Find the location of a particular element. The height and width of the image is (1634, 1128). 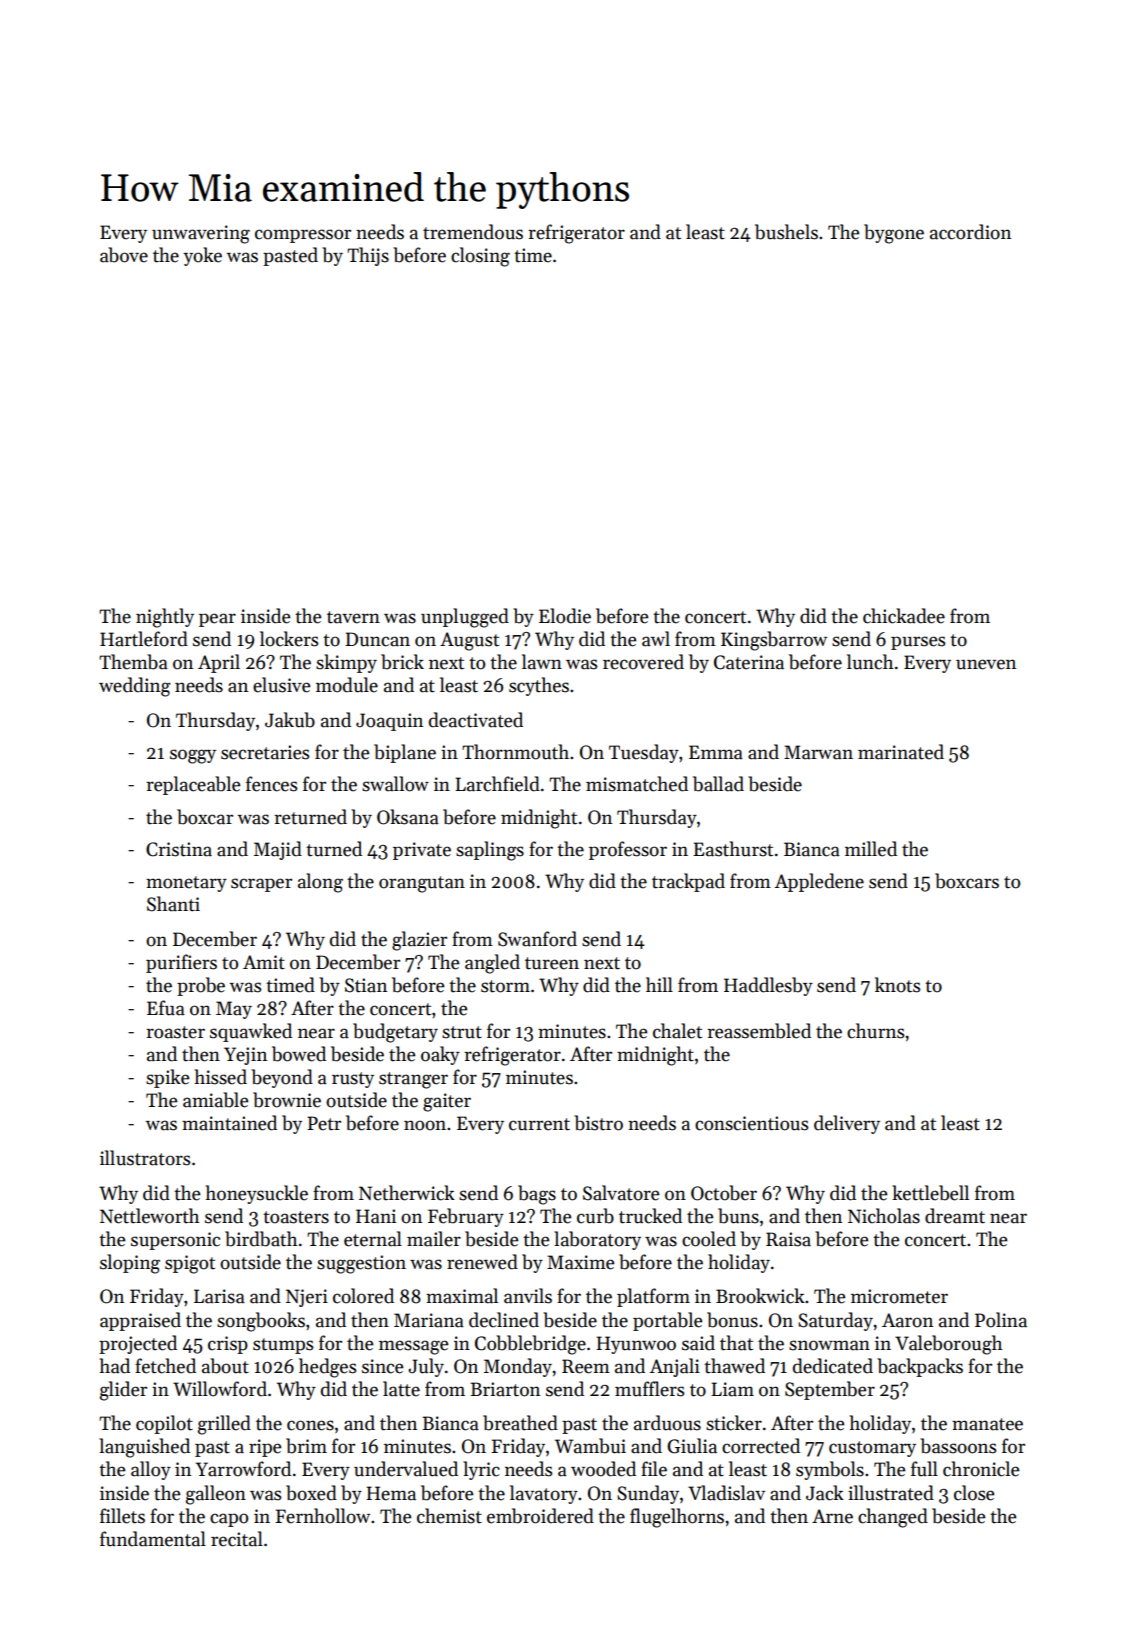

kettlebell is located at coordinates (930, 1193).
